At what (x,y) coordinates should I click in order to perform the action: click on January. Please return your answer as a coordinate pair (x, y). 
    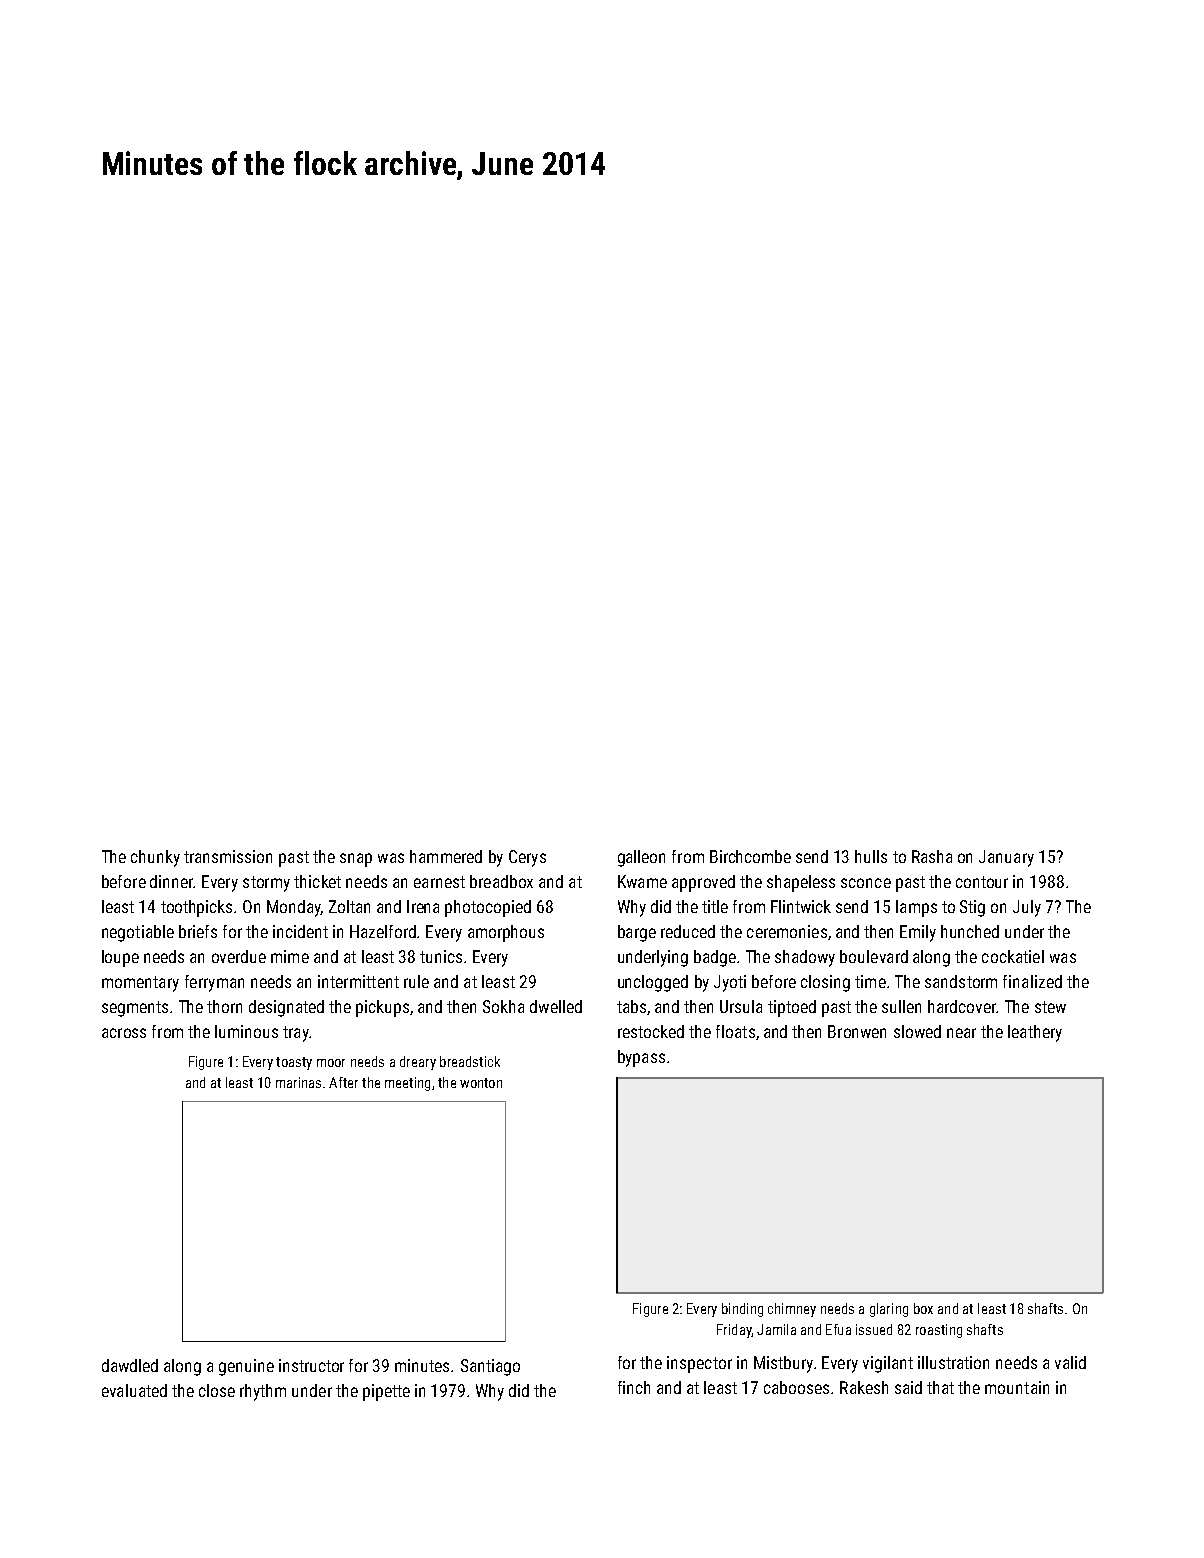
    Looking at the image, I should click on (1006, 858).
